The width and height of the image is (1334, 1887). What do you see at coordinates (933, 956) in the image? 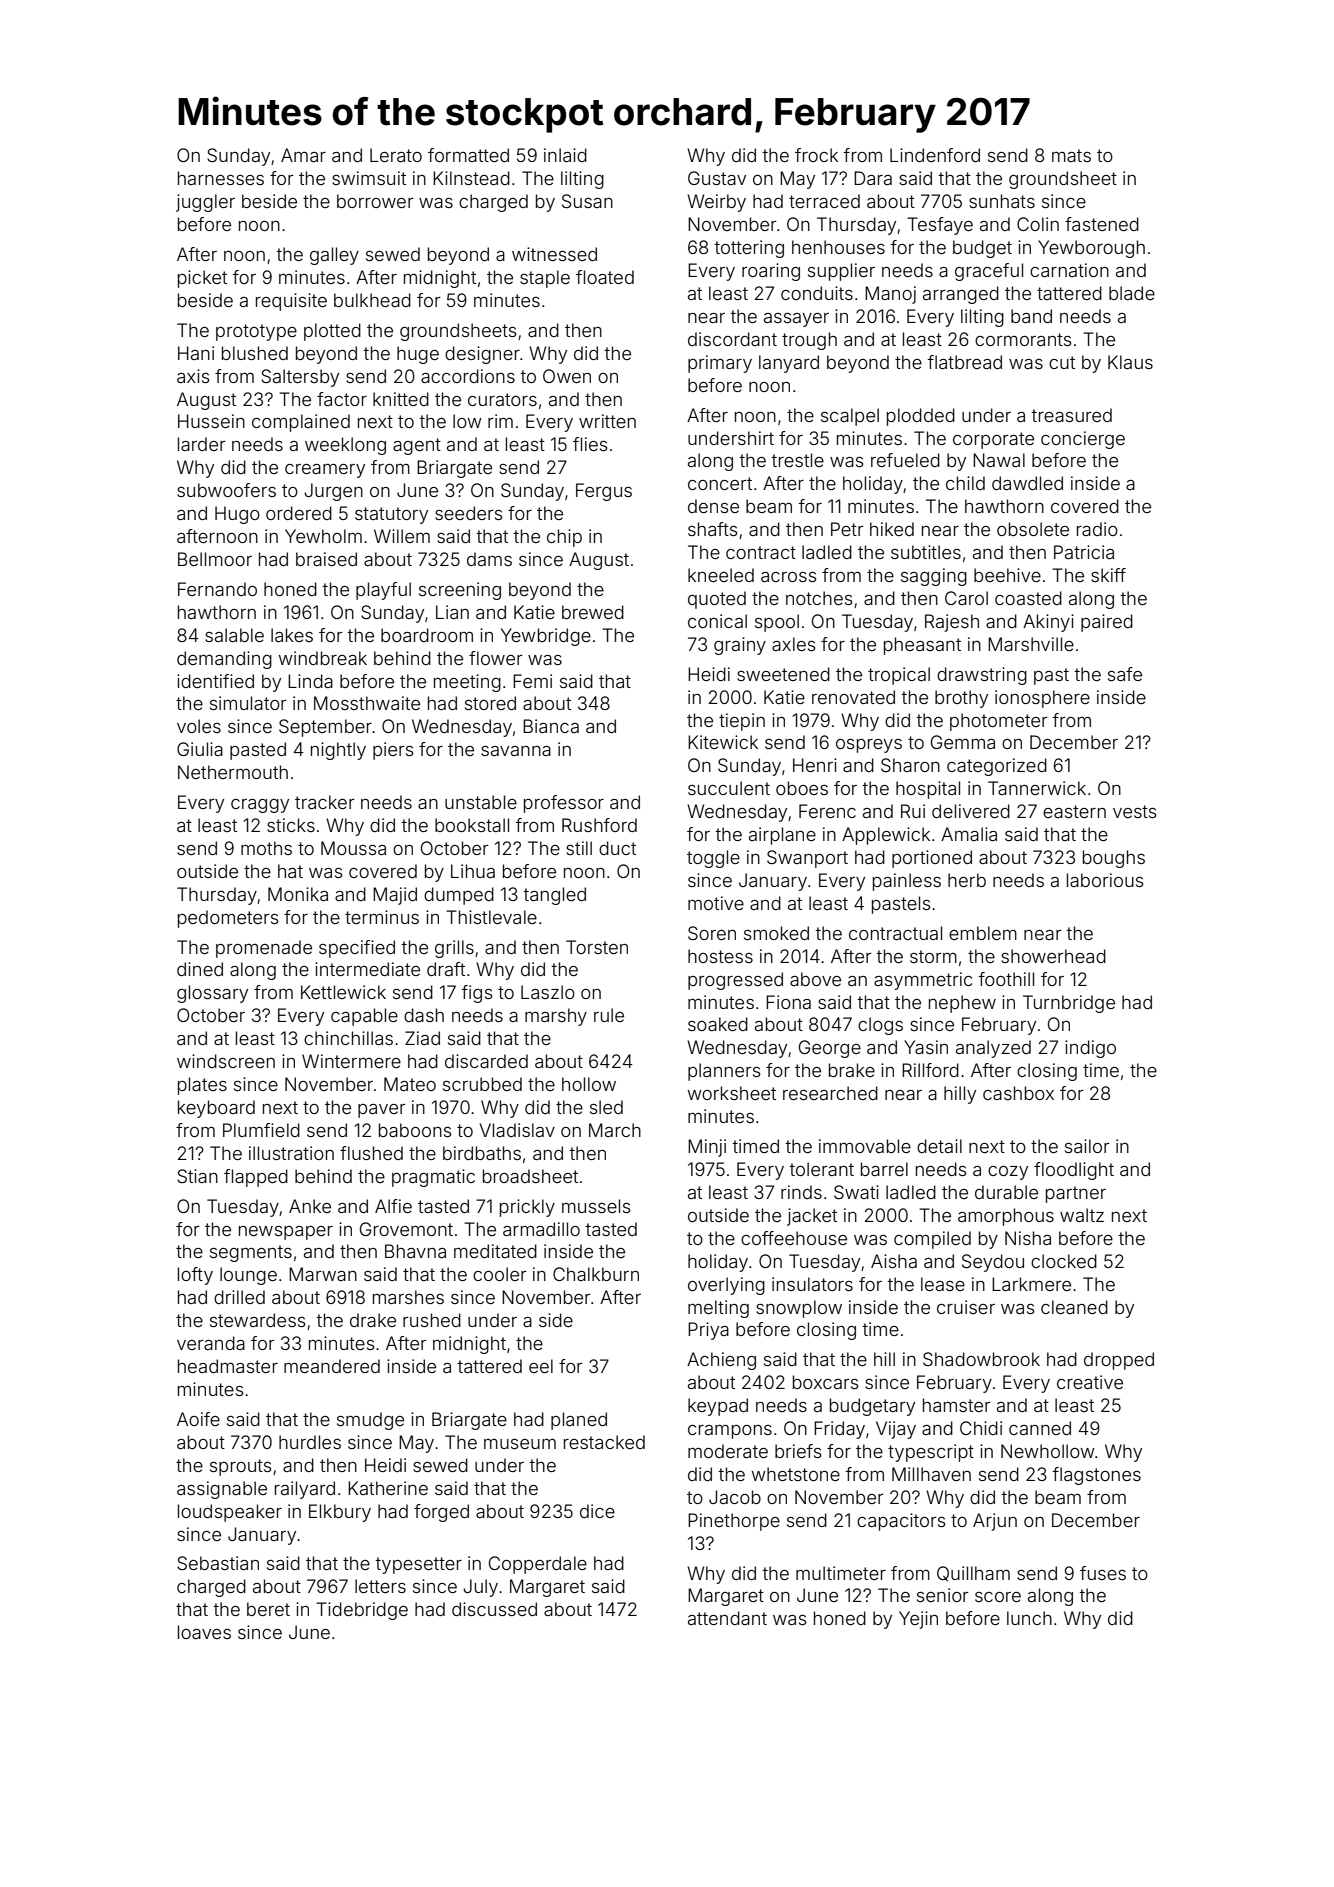
I see `storm` at bounding box center [933, 956].
